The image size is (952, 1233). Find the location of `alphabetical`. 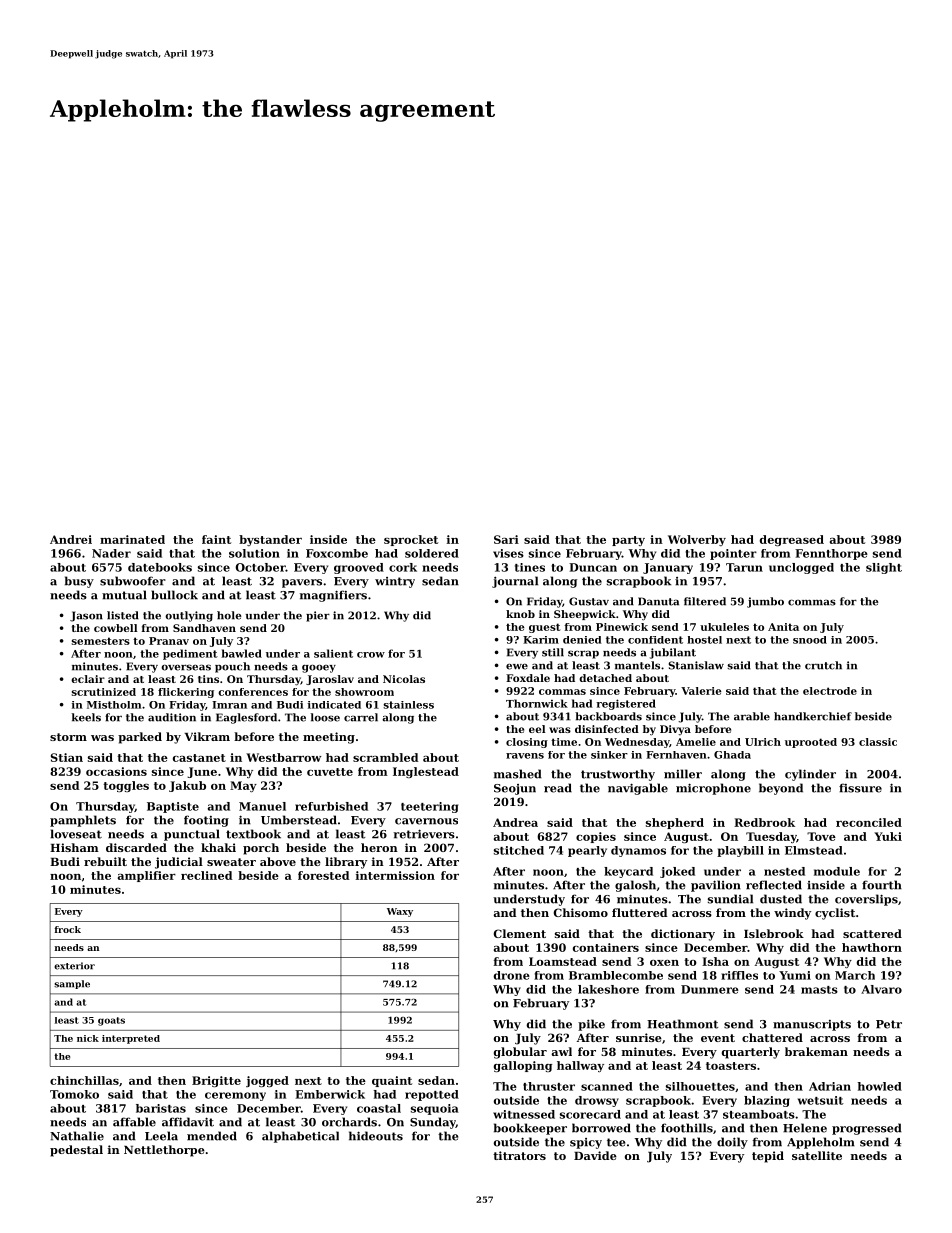

alphabetical is located at coordinates (300, 1137).
